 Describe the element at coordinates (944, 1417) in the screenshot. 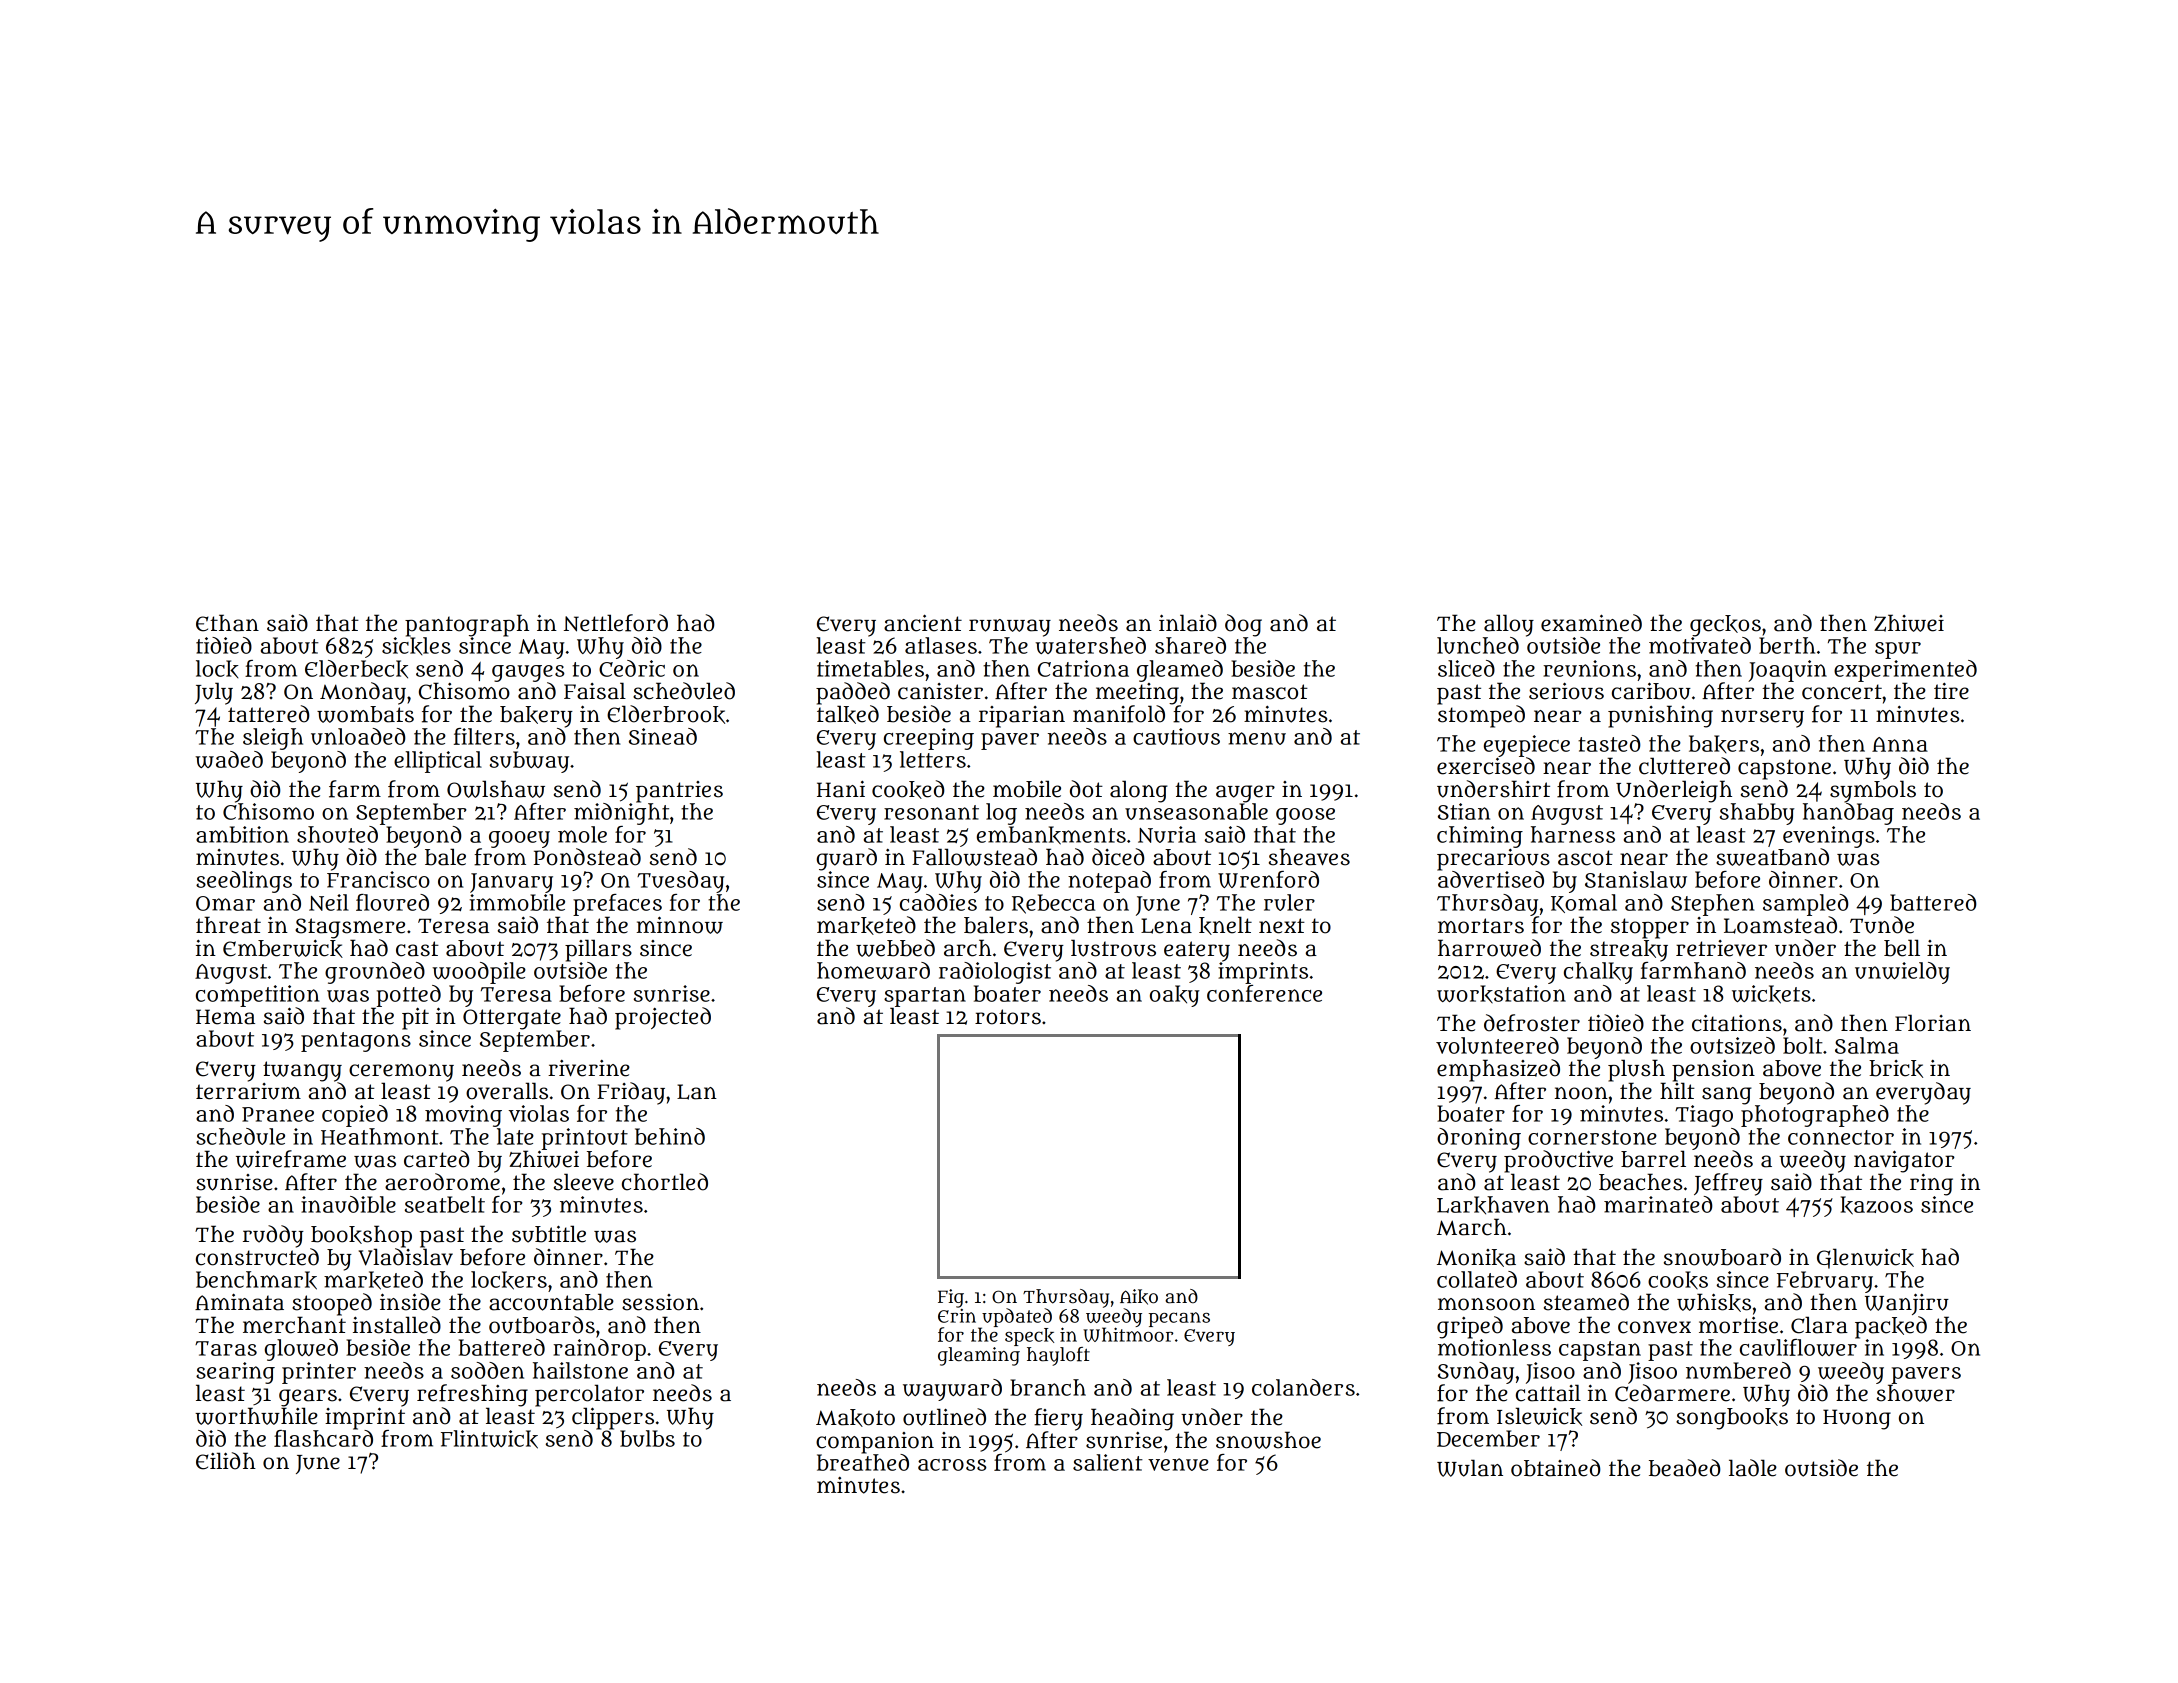

I see `outlined` at that location.
